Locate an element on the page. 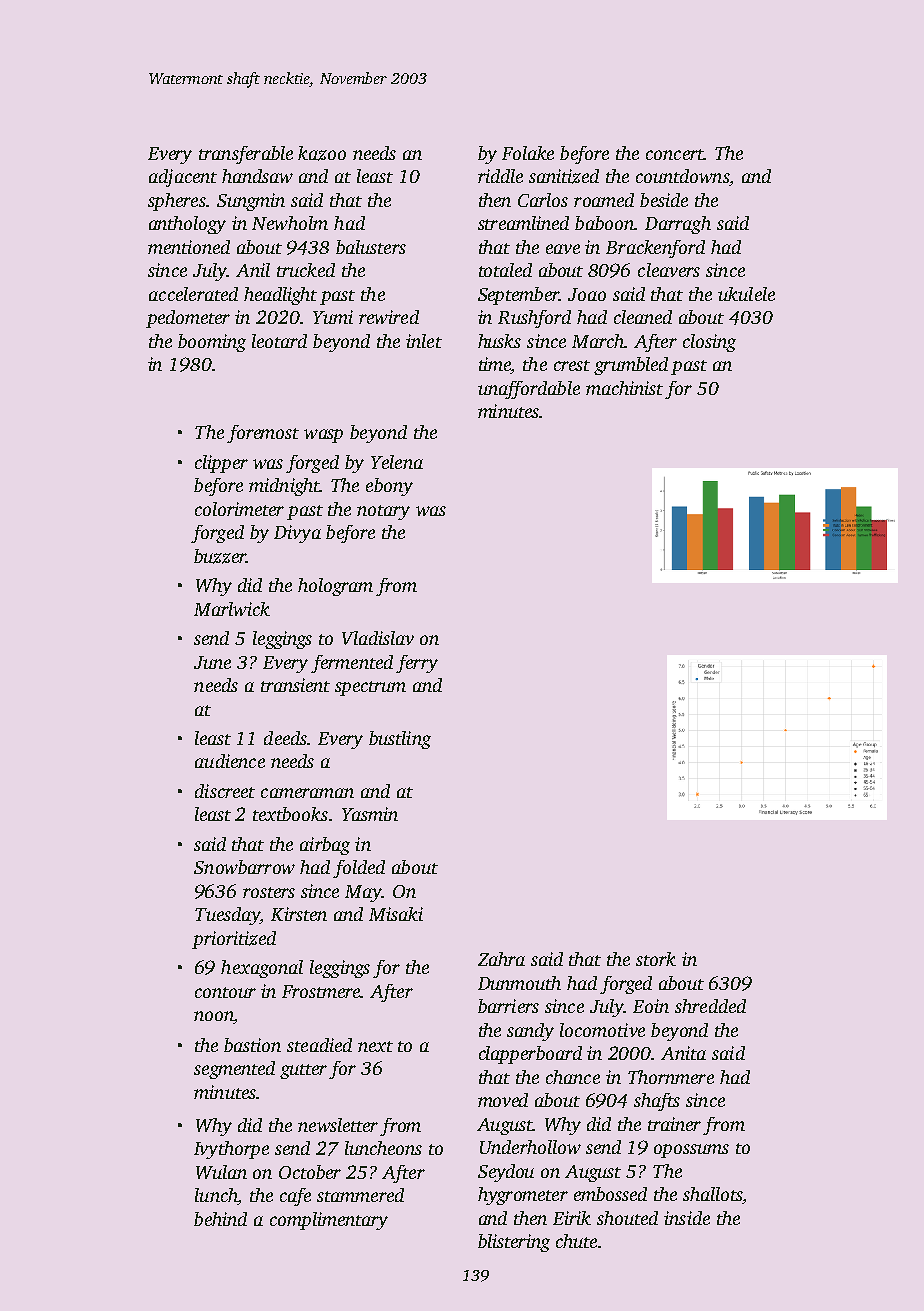 The height and width of the document is (1311, 924). clipper is located at coordinates (221, 464).
